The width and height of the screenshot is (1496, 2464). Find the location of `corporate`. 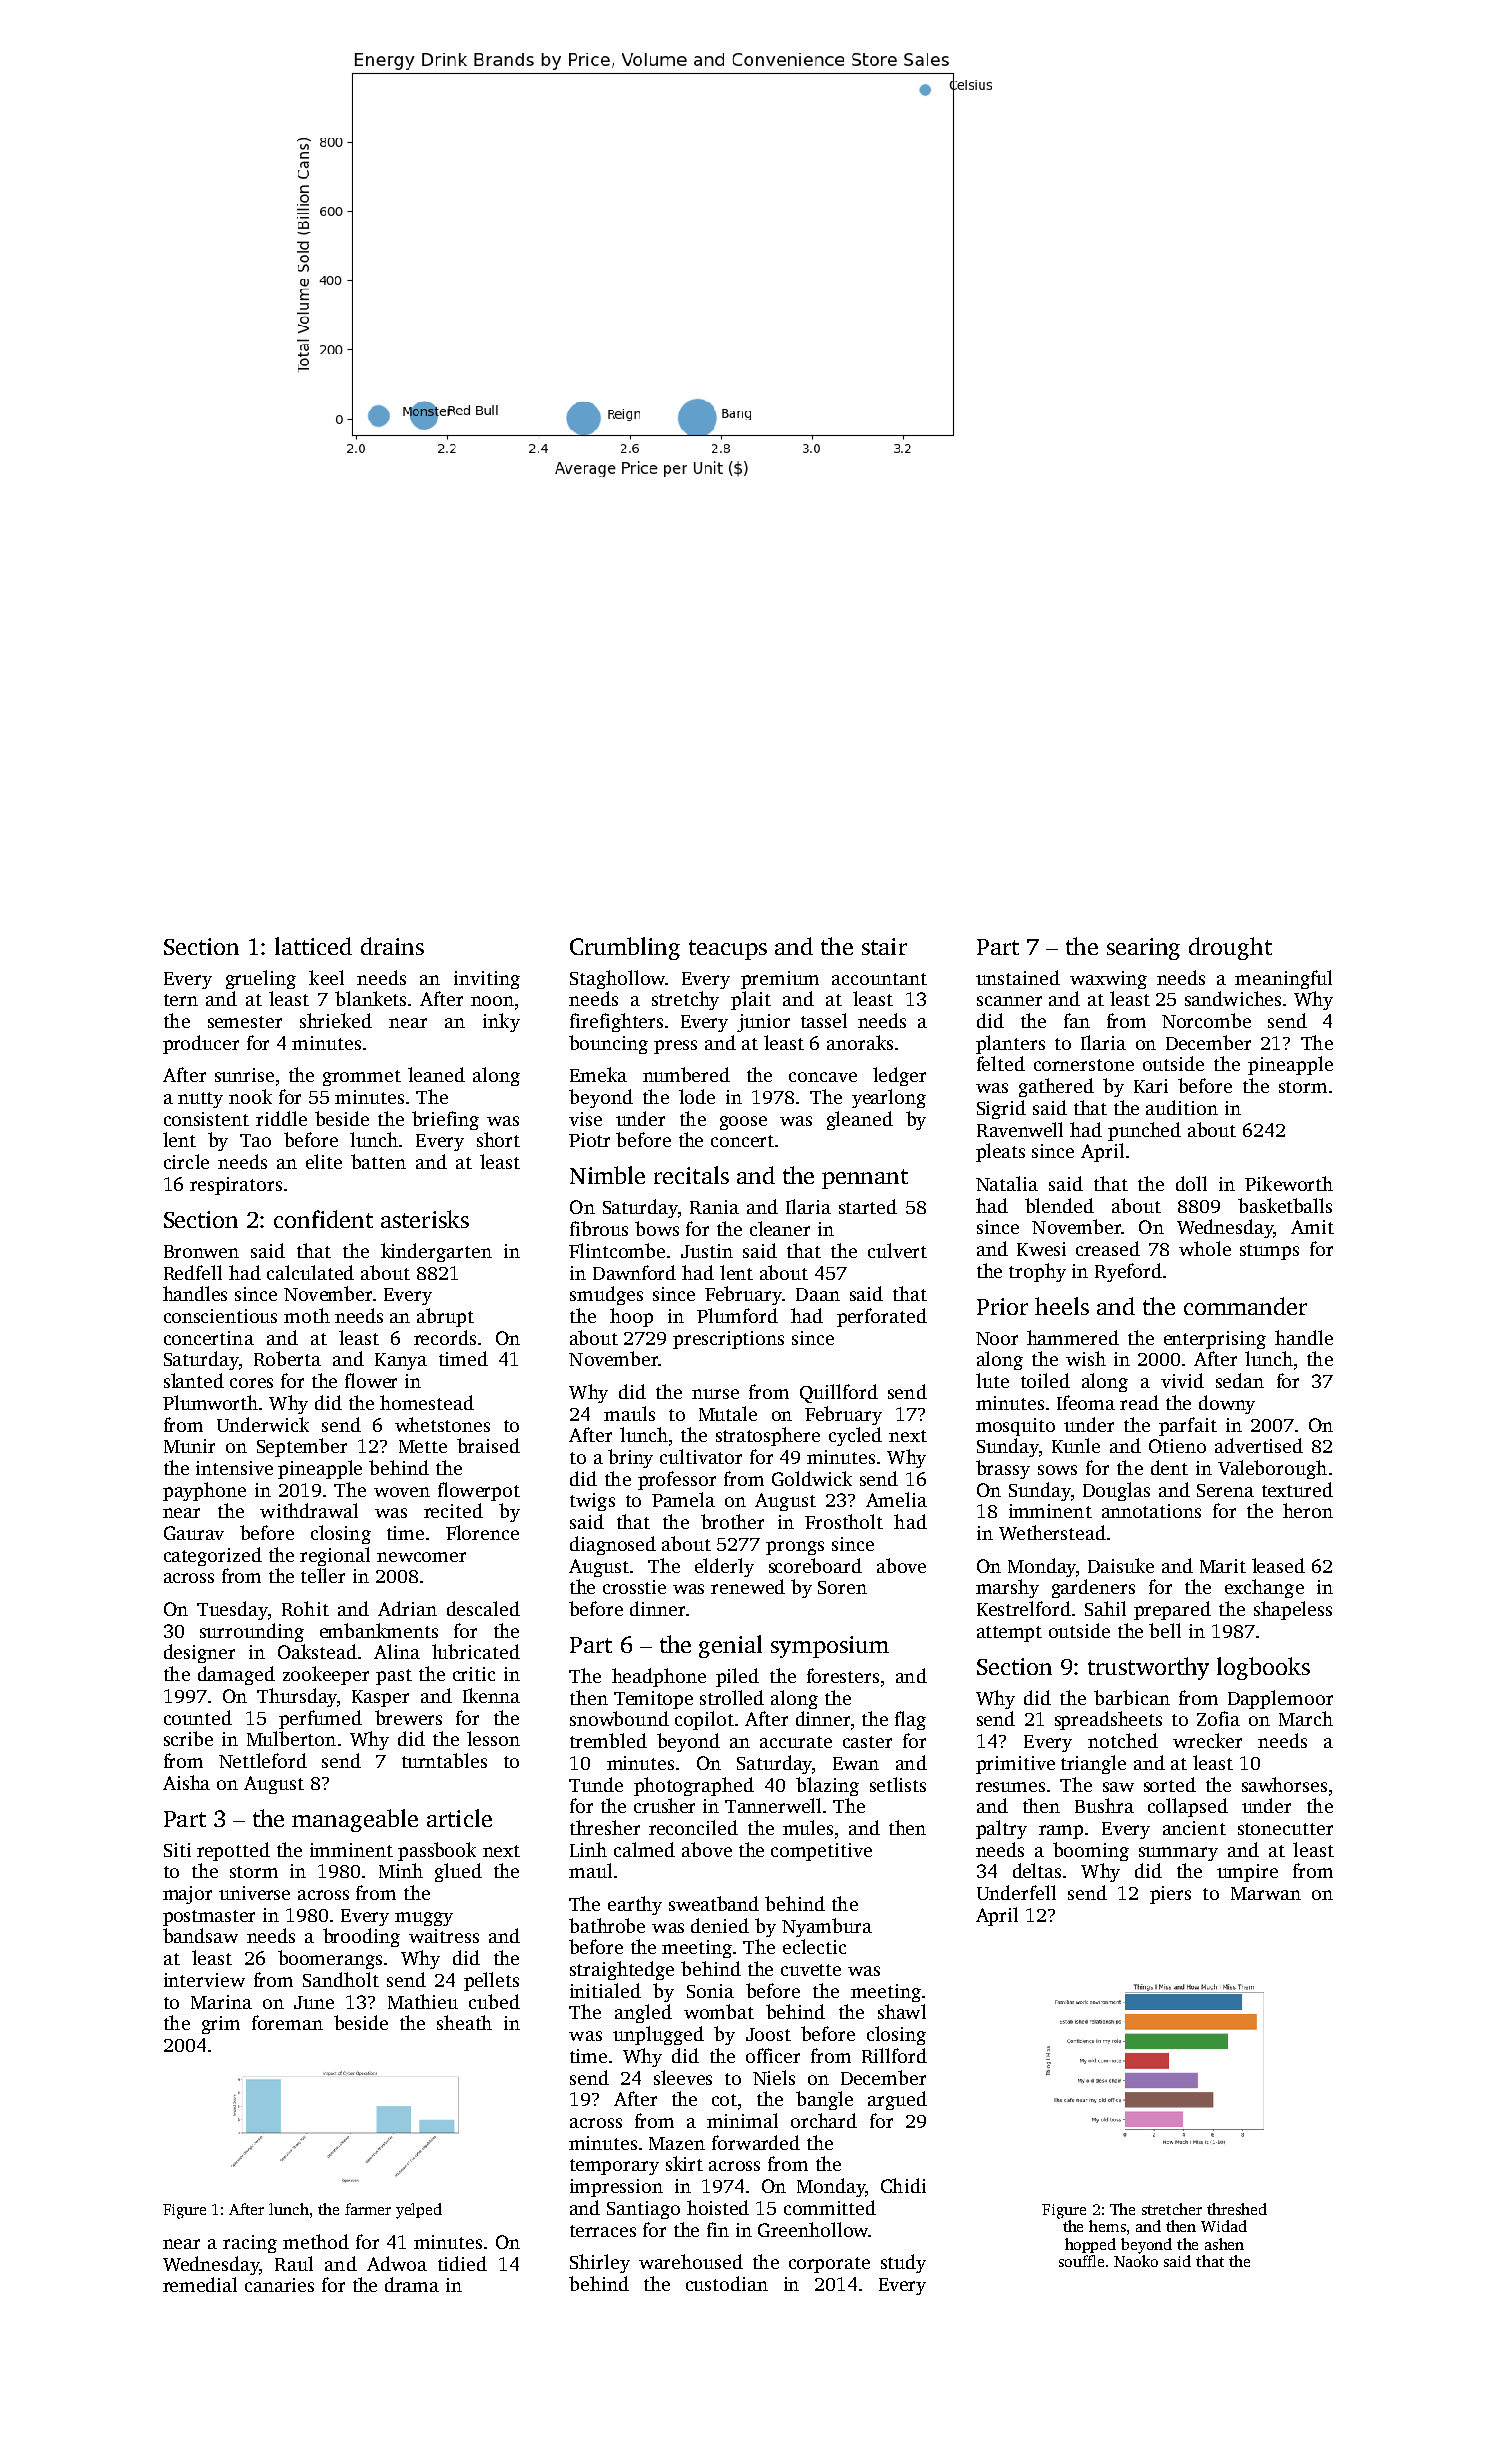

corporate is located at coordinates (829, 2265).
